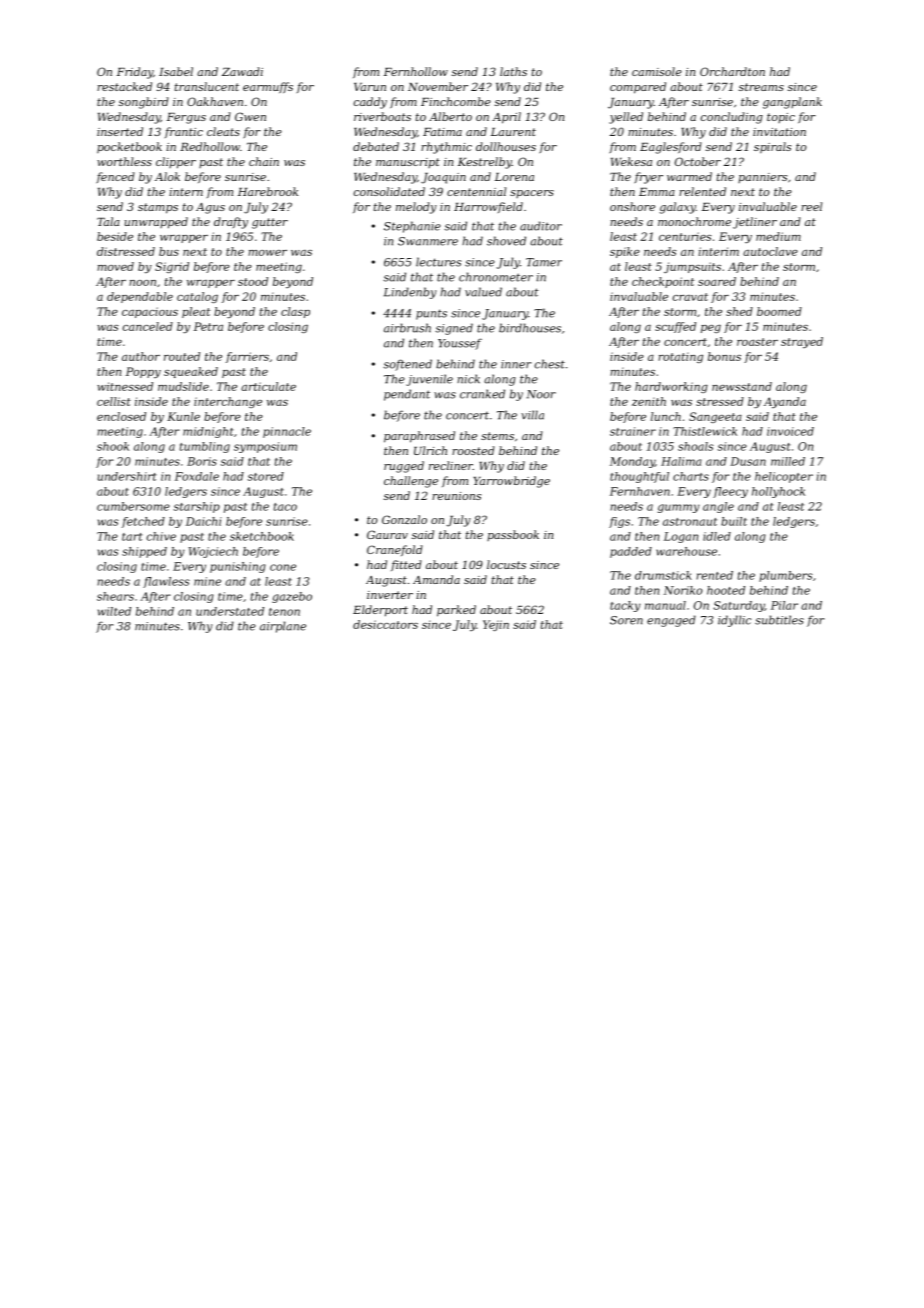 Image resolution: width=924 pixels, height=1308 pixels. Describe the element at coordinates (407, 328) in the document. I see `airbrush` at that location.
